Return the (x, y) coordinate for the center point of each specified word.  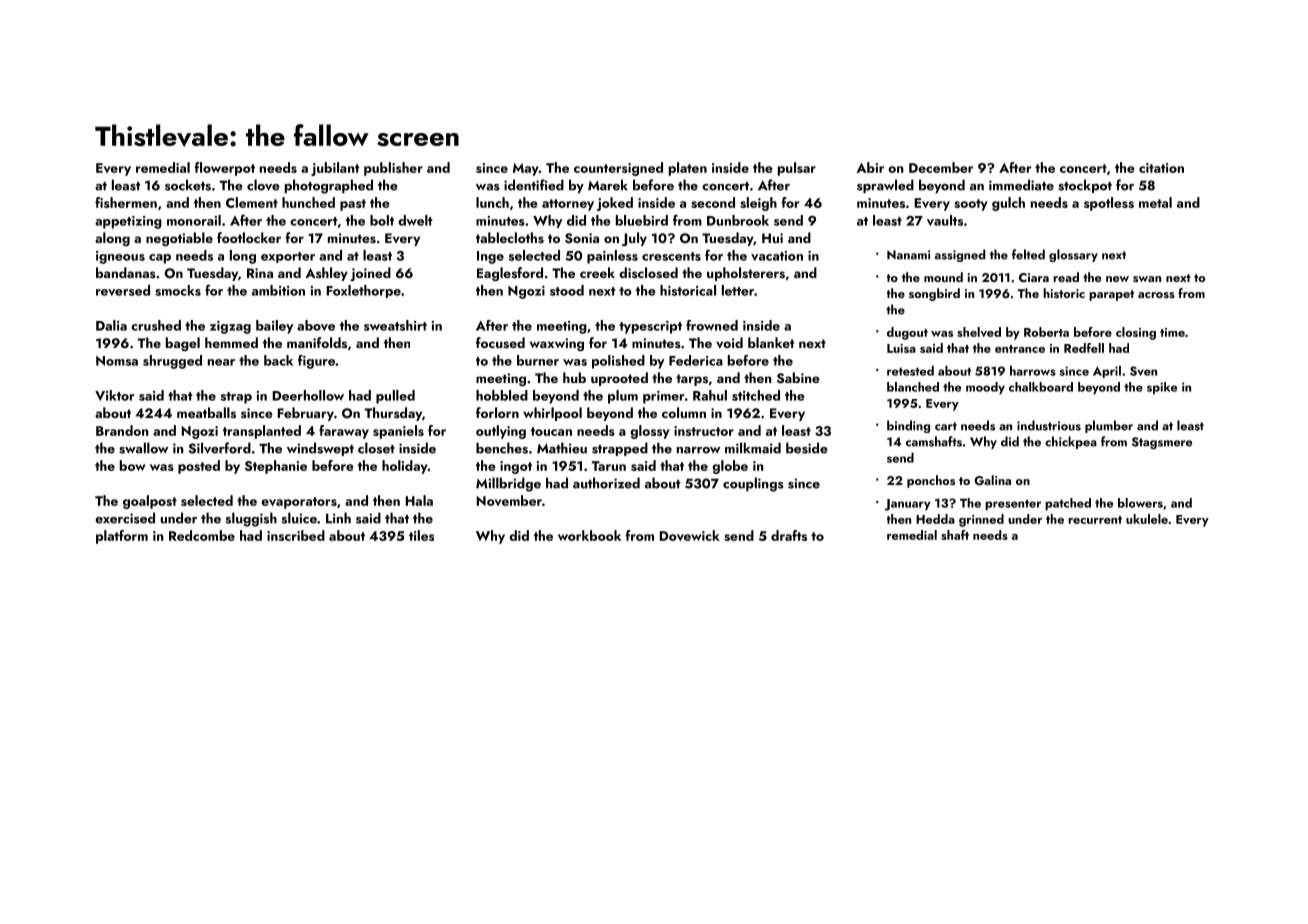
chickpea (1071, 442)
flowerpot (224, 169)
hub (574, 377)
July (634, 239)
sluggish (251, 519)
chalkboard (1041, 387)
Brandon (122, 430)
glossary (1073, 255)
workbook (589, 535)
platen (688, 169)
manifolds (317, 343)
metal (1155, 202)
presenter (1013, 505)
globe (730, 467)
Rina (260, 273)
